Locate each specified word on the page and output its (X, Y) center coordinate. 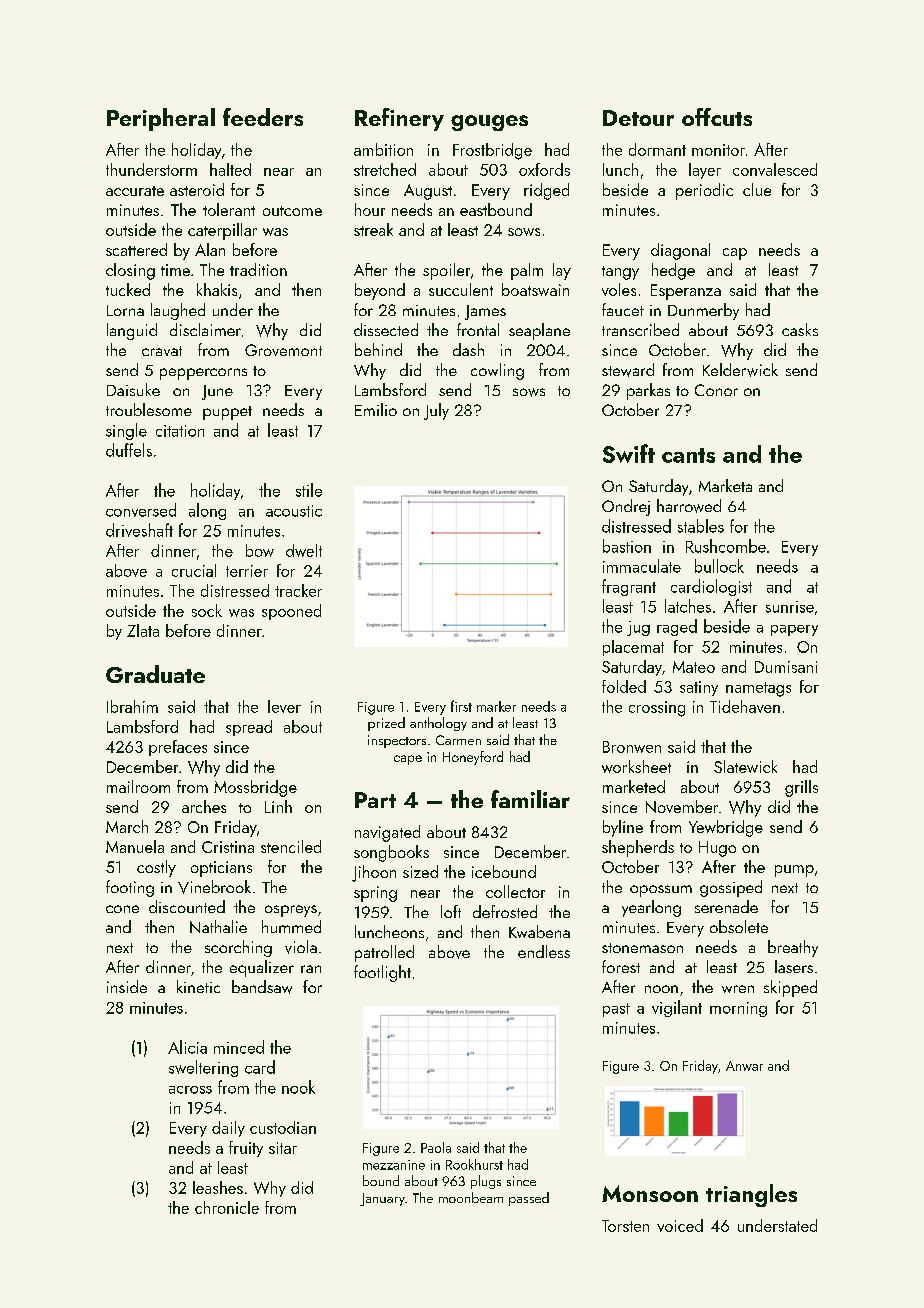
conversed (141, 510)
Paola (436, 1147)
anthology (438, 724)
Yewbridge (726, 828)
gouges (489, 123)
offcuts (717, 117)
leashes (218, 1187)
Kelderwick (740, 370)
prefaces (178, 748)
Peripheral (161, 119)
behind (378, 349)
